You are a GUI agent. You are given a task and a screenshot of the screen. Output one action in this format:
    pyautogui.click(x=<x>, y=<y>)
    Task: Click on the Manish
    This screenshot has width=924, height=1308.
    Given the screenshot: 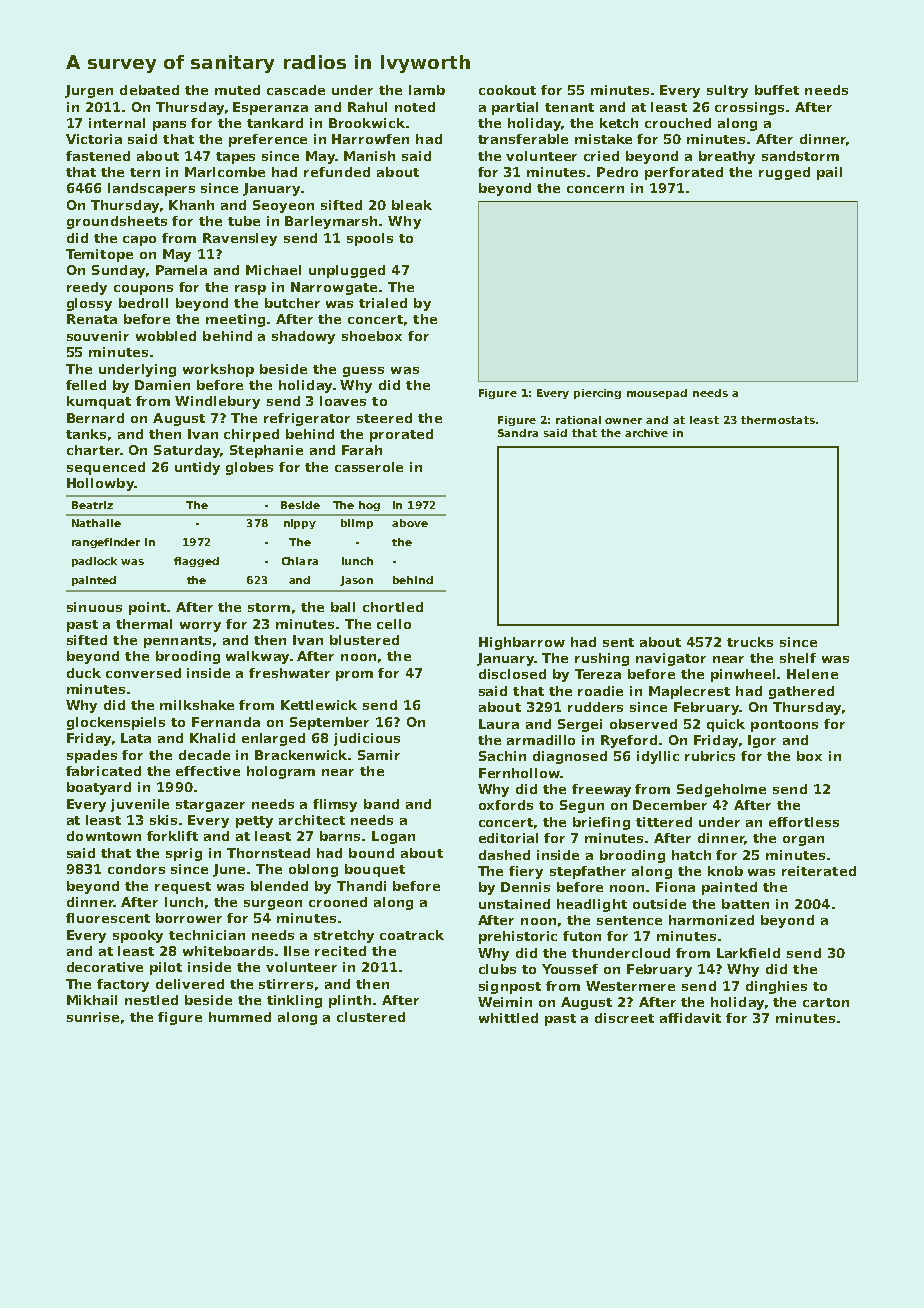 What is the action you would take?
    pyautogui.click(x=369, y=156)
